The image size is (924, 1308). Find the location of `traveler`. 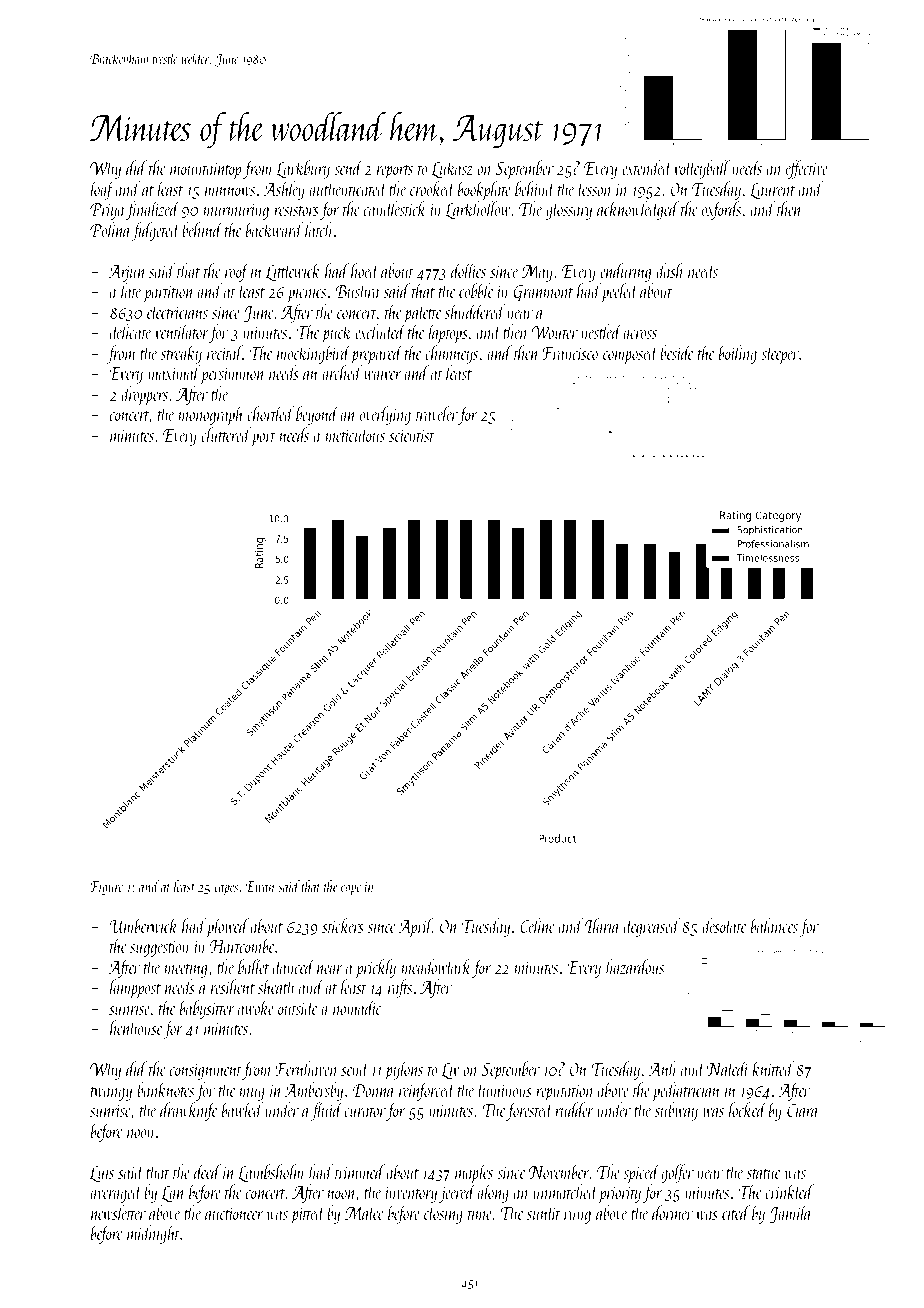

traveler is located at coordinates (437, 413).
